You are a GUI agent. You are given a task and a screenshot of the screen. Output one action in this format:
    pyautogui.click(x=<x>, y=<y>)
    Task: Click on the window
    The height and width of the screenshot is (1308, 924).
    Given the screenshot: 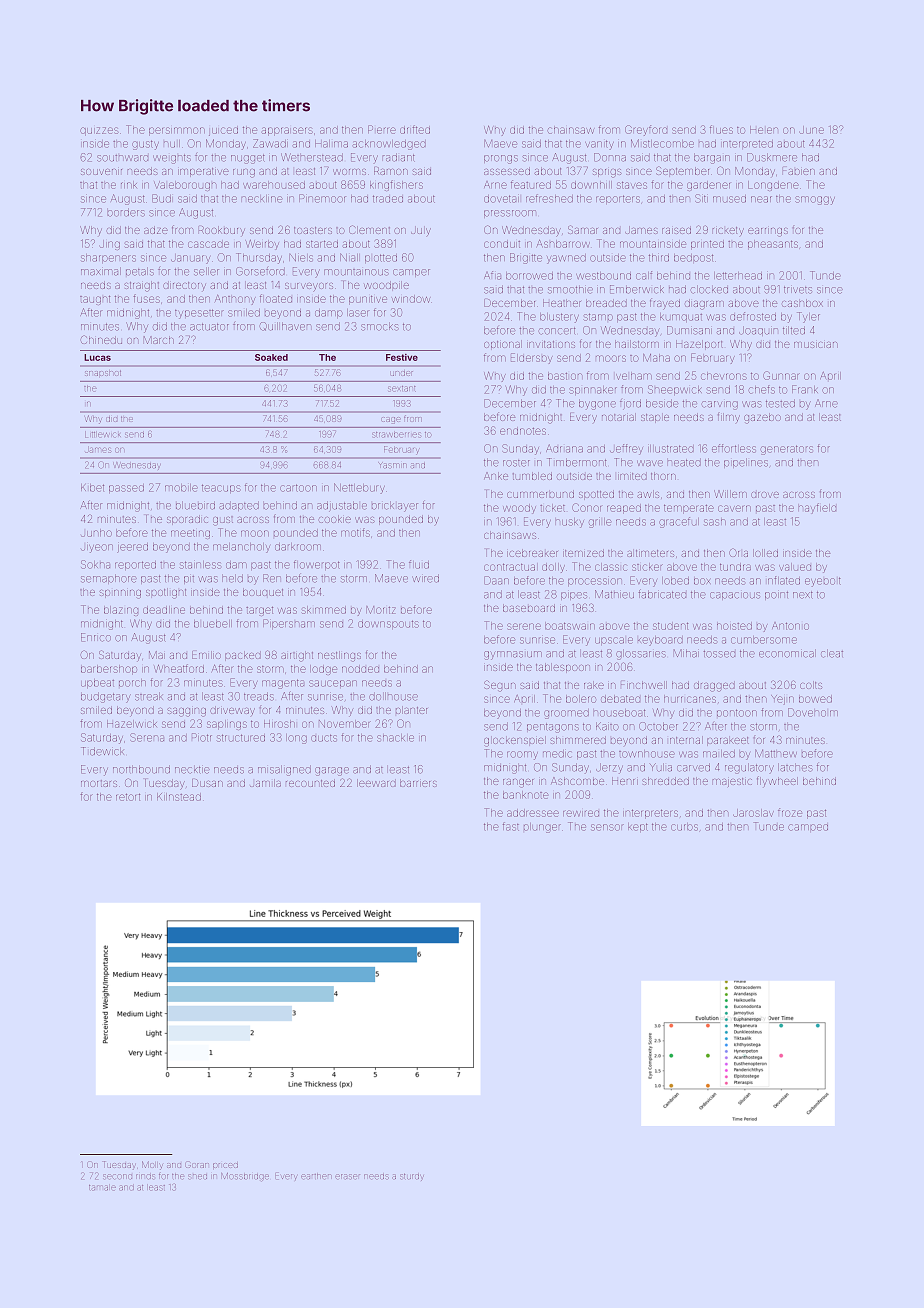 What is the action you would take?
    pyautogui.click(x=411, y=299)
